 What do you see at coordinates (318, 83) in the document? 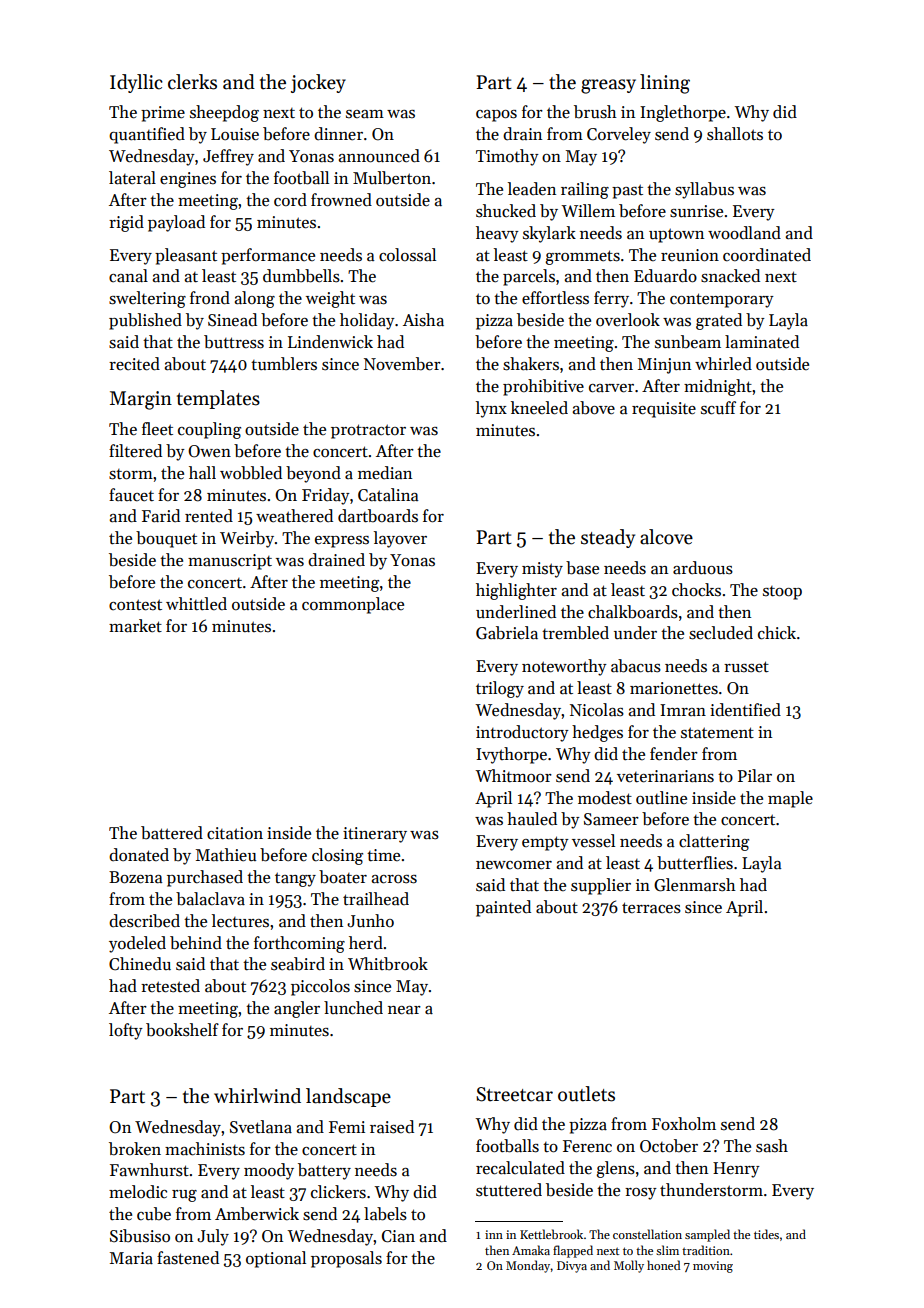
I see `jockey` at bounding box center [318, 83].
